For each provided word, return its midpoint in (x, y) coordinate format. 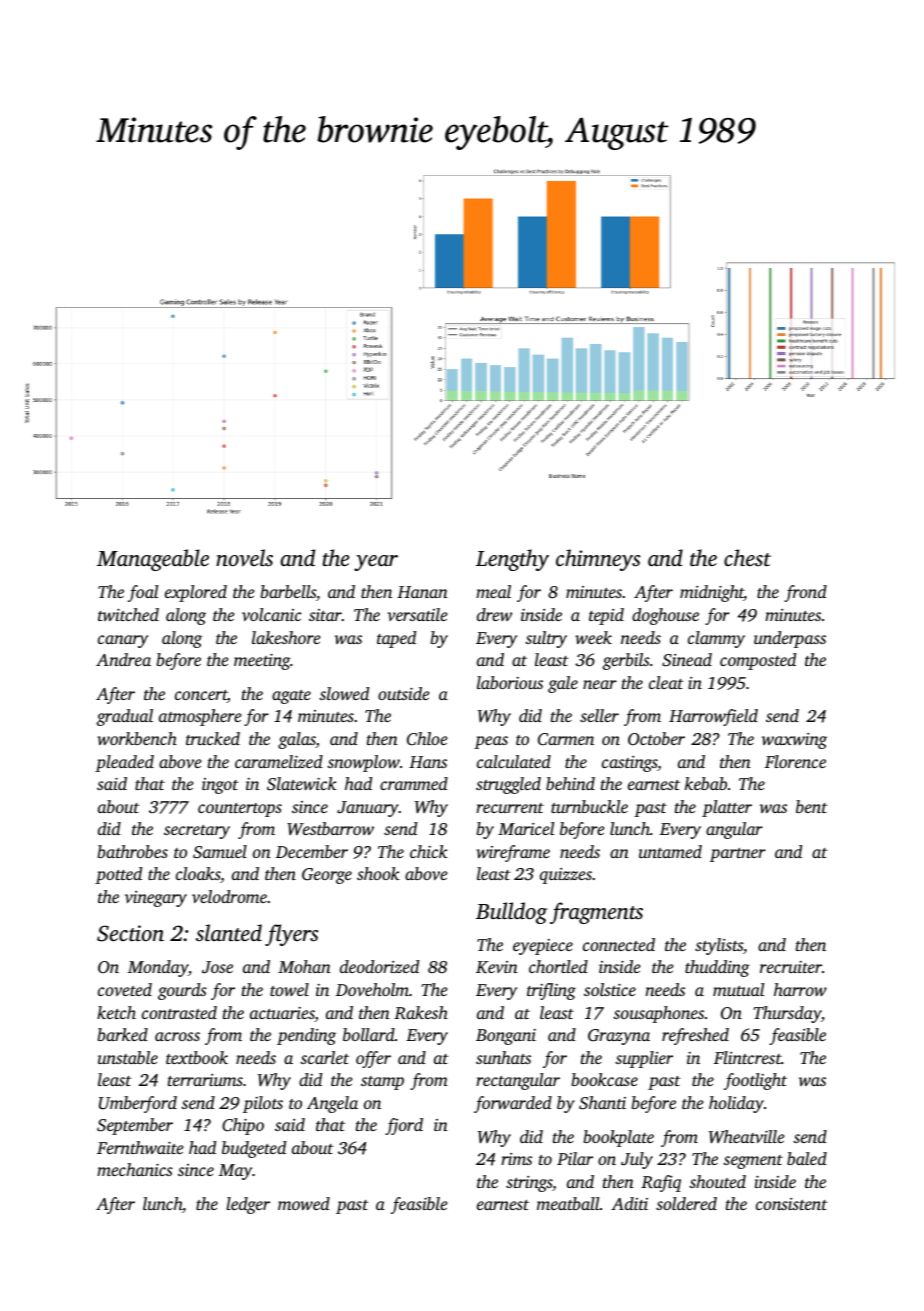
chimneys (598, 560)
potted (118, 875)
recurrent (510, 808)
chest (747, 557)
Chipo (243, 1126)
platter (727, 808)
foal (143, 593)
